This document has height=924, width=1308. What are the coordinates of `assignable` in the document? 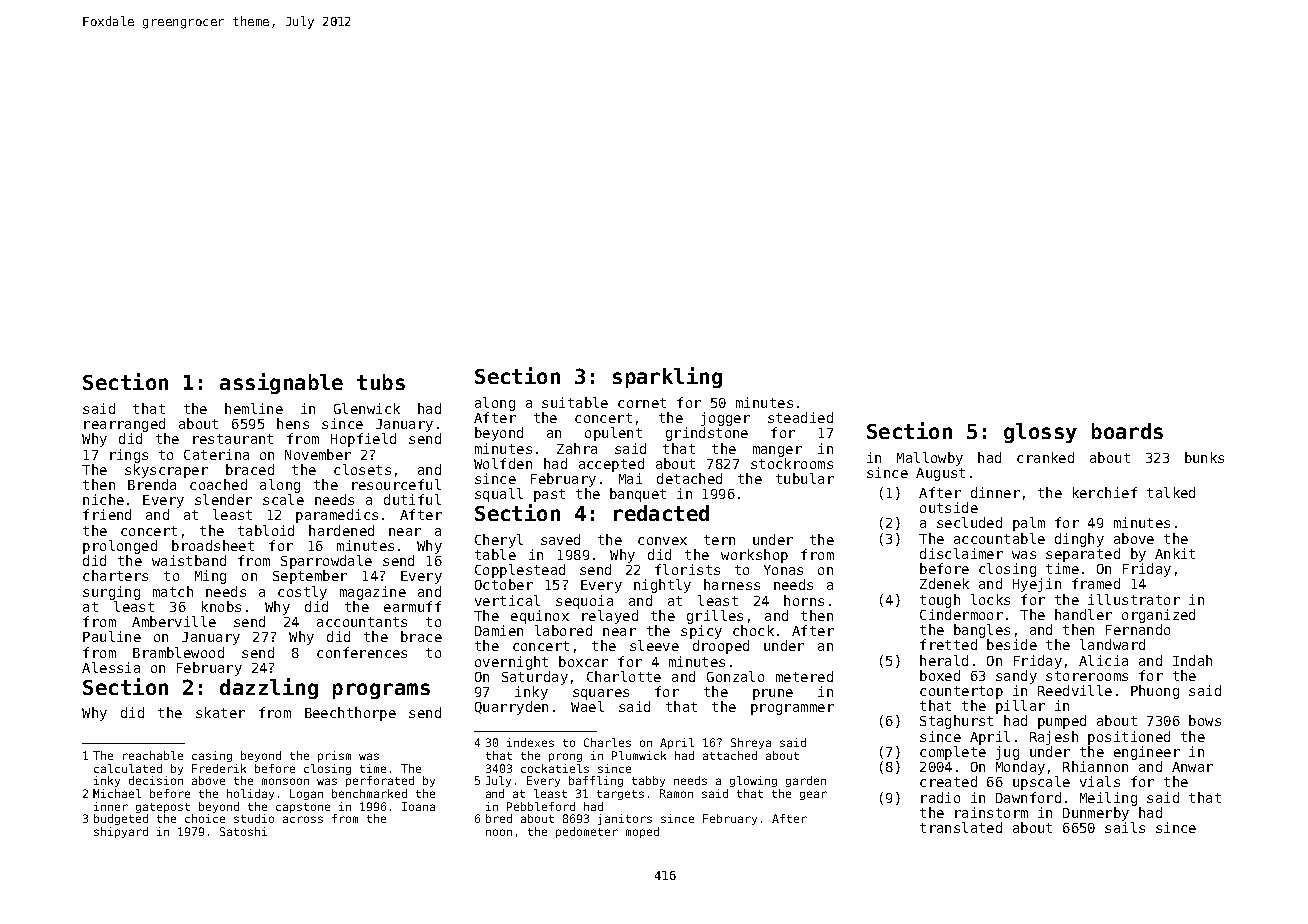 It's located at (281, 383).
